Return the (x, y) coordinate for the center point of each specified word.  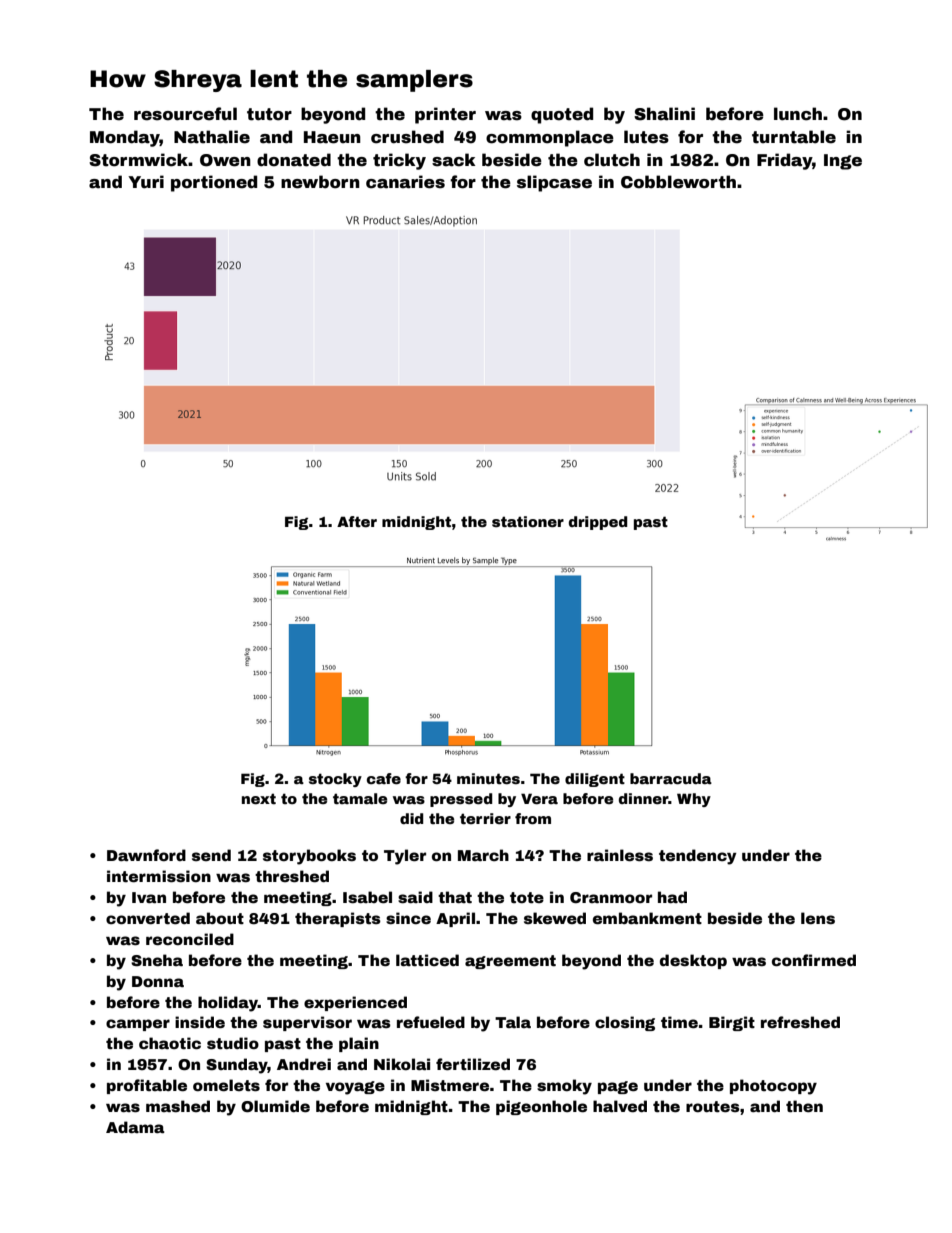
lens (818, 918)
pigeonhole (541, 1107)
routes (713, 1106)
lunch (798, 114)
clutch (612, 160)
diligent (595, 780)
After (357, 521)
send (211, 855)
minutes (488, 778)
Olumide (275, 1106)
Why (694, 800)
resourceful (185, 114)
